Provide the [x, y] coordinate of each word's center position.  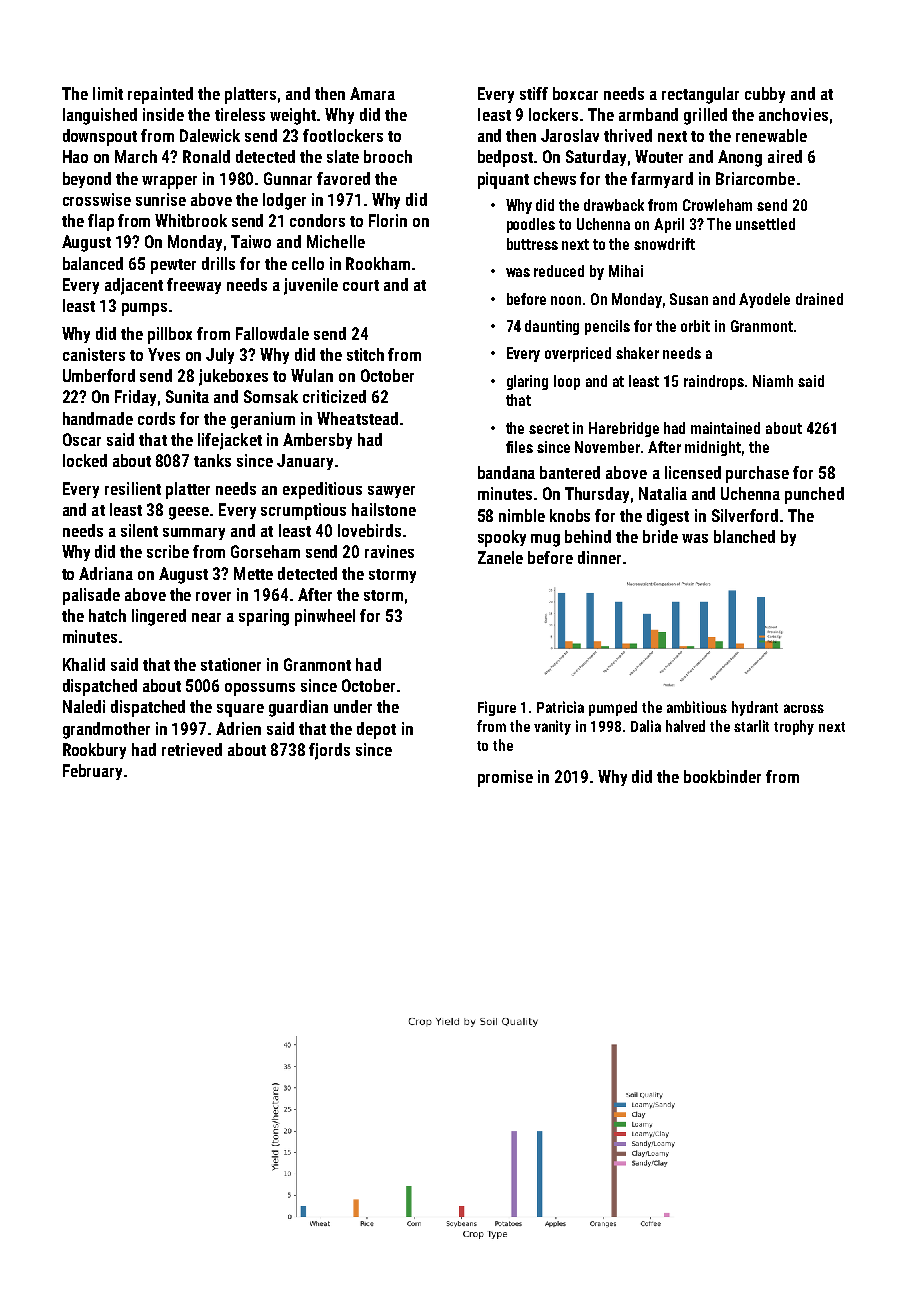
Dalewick [210, 135]
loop [567, 382]
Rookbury [94, 751]
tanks [212, 460]
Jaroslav [570, 135]
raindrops [714, 382]
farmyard [662, 180]
